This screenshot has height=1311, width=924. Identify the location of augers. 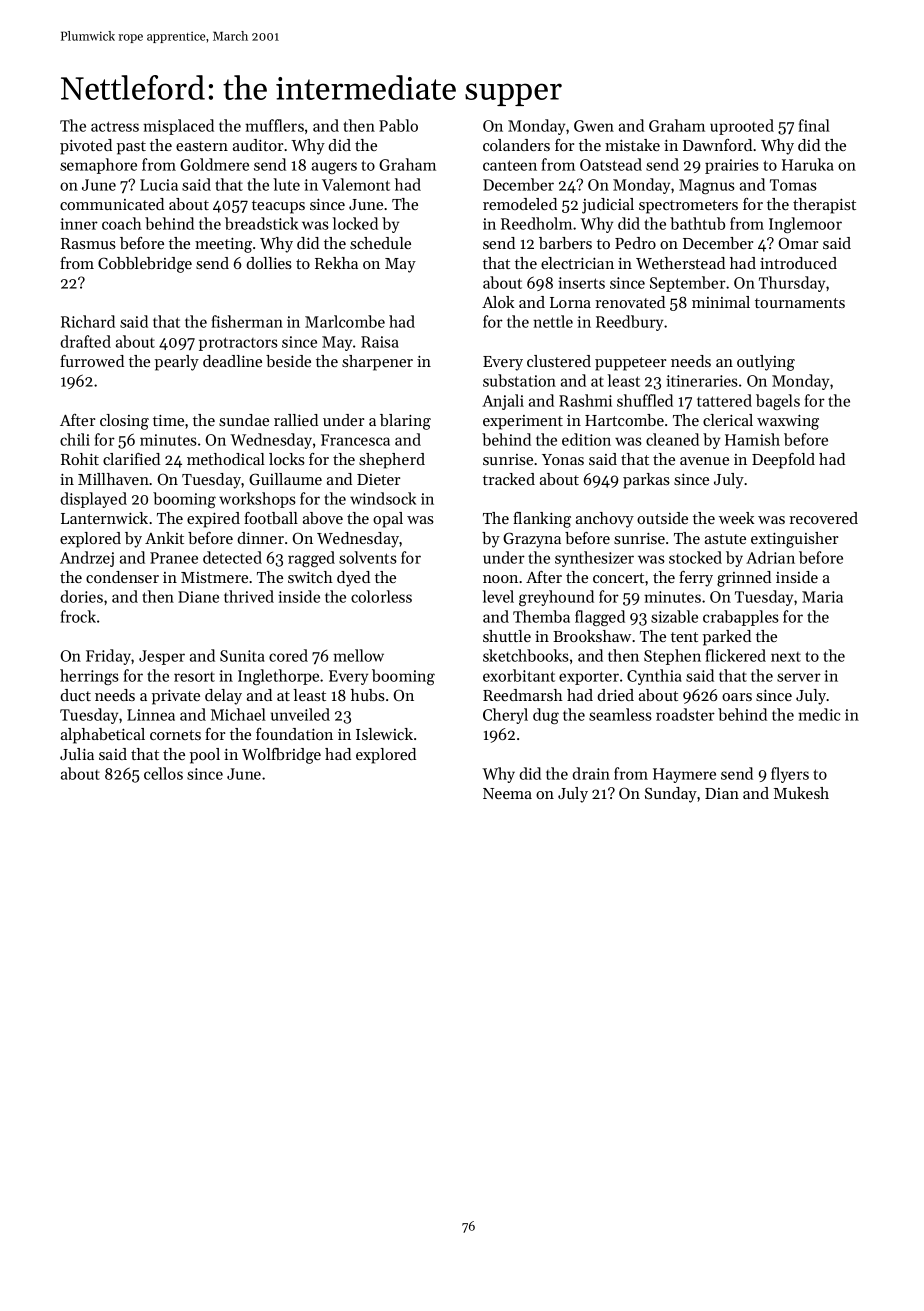
(334, 168).
